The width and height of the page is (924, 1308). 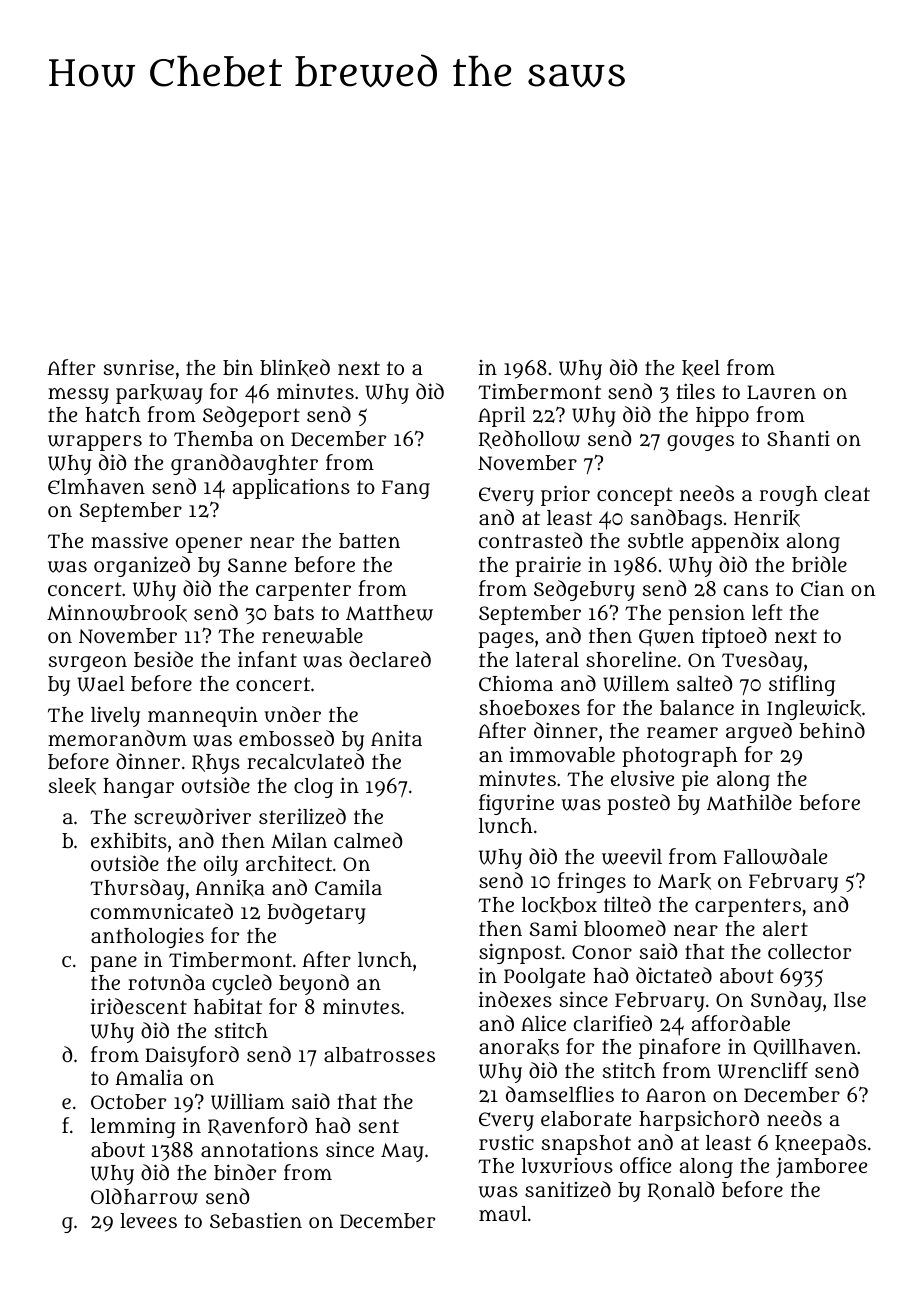 I want to click on Lauren, so click(x=781, y=392).
